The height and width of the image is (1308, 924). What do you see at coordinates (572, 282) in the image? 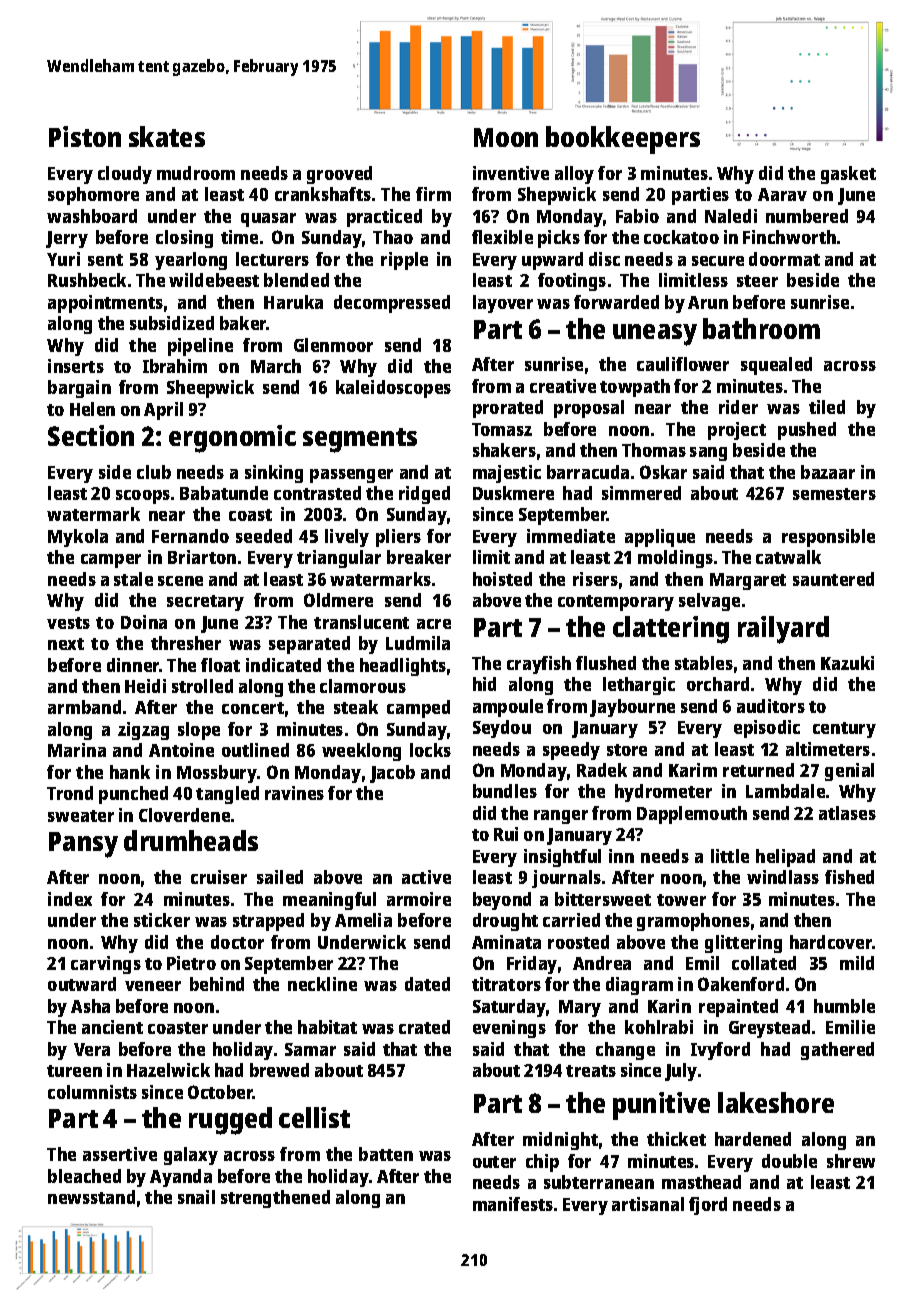
I see `footings` at bounding box center [572, 282].
